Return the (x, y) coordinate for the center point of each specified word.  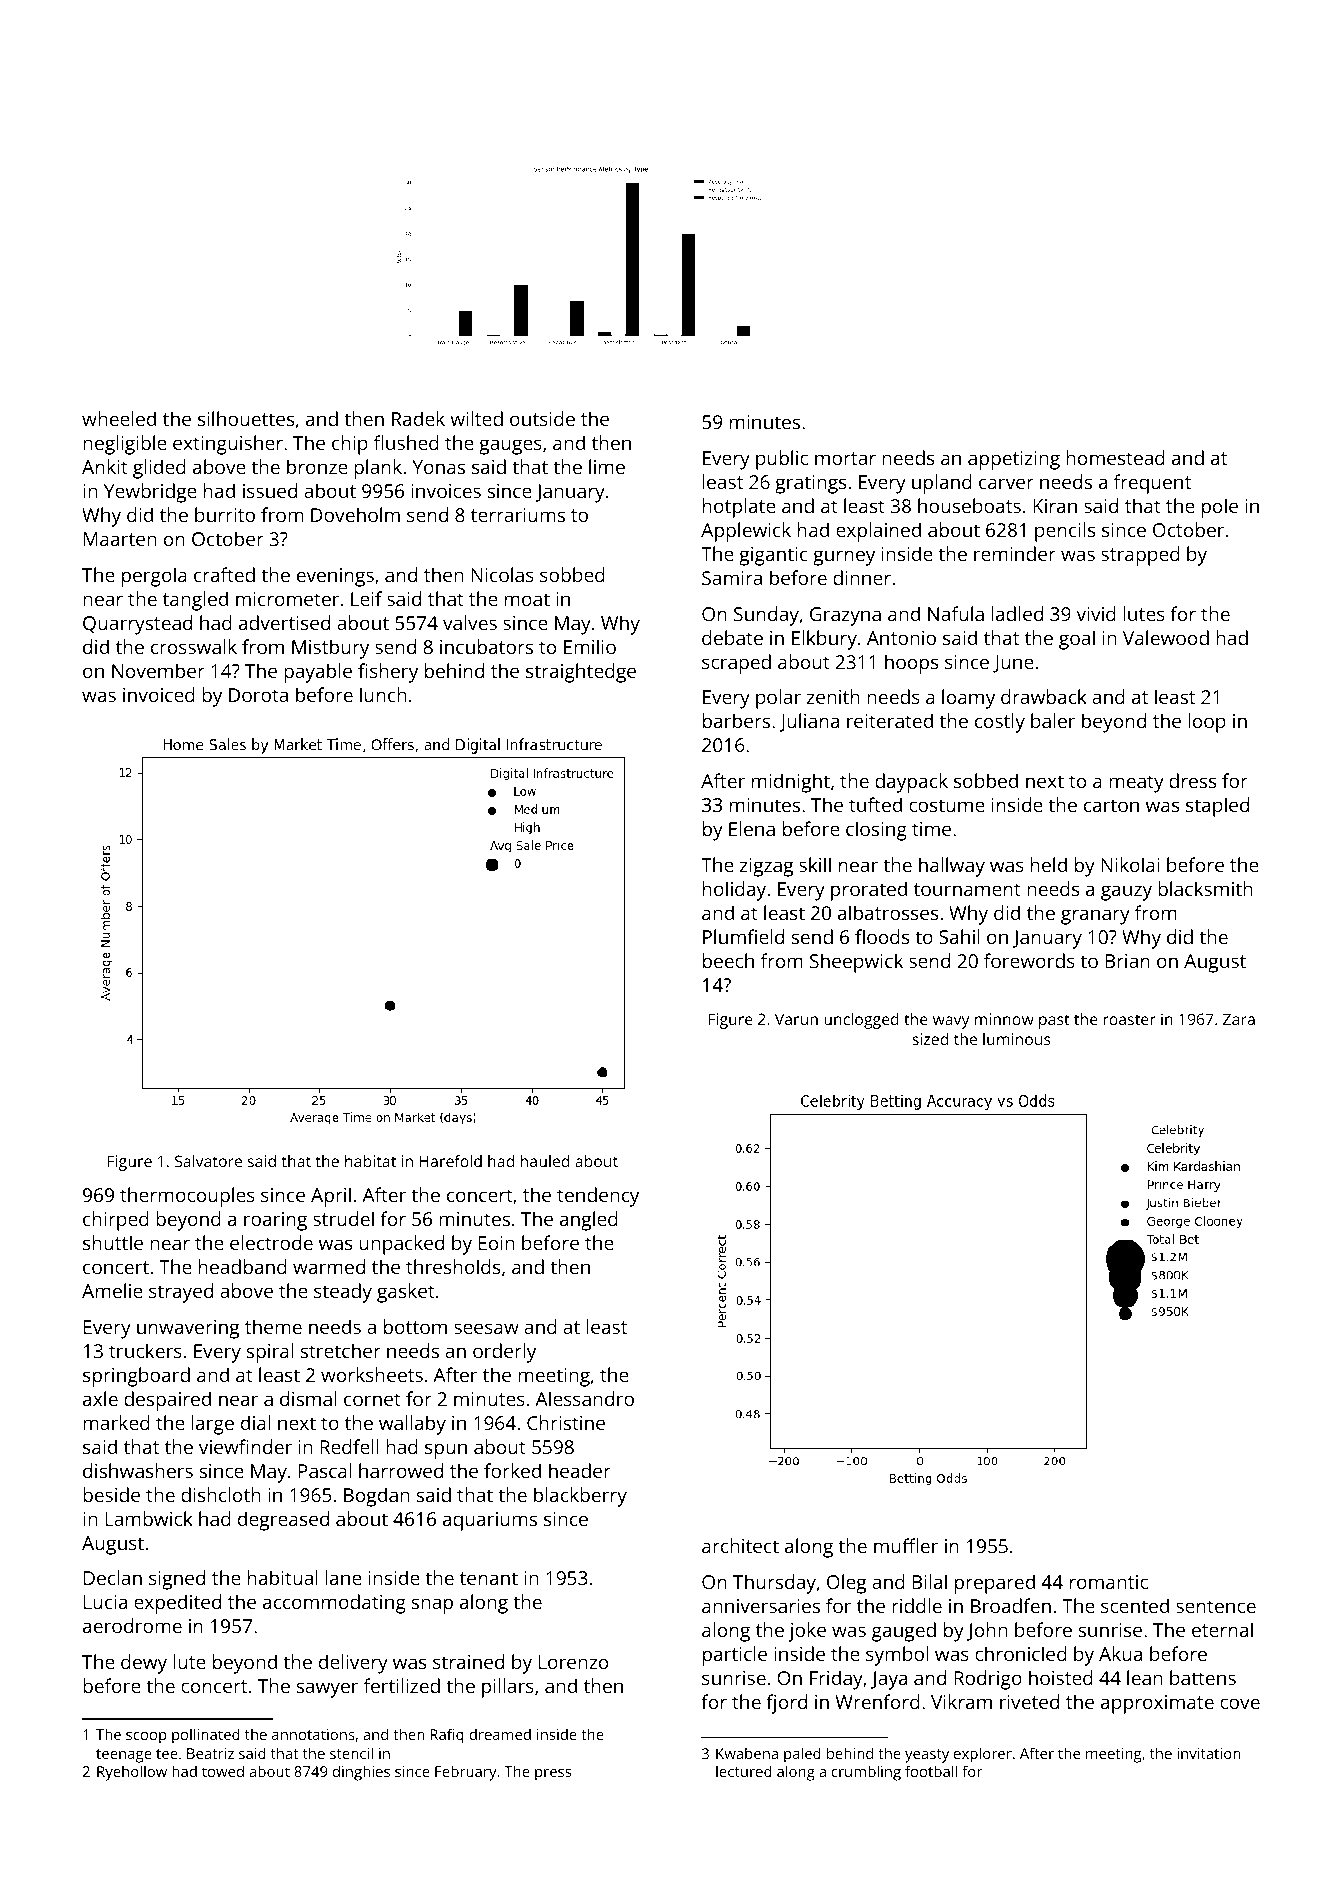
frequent (1152, 484)
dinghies (361, 1773)
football (931, 1771)
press (553, 1775)
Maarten (120, 539)
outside (542, 418)
